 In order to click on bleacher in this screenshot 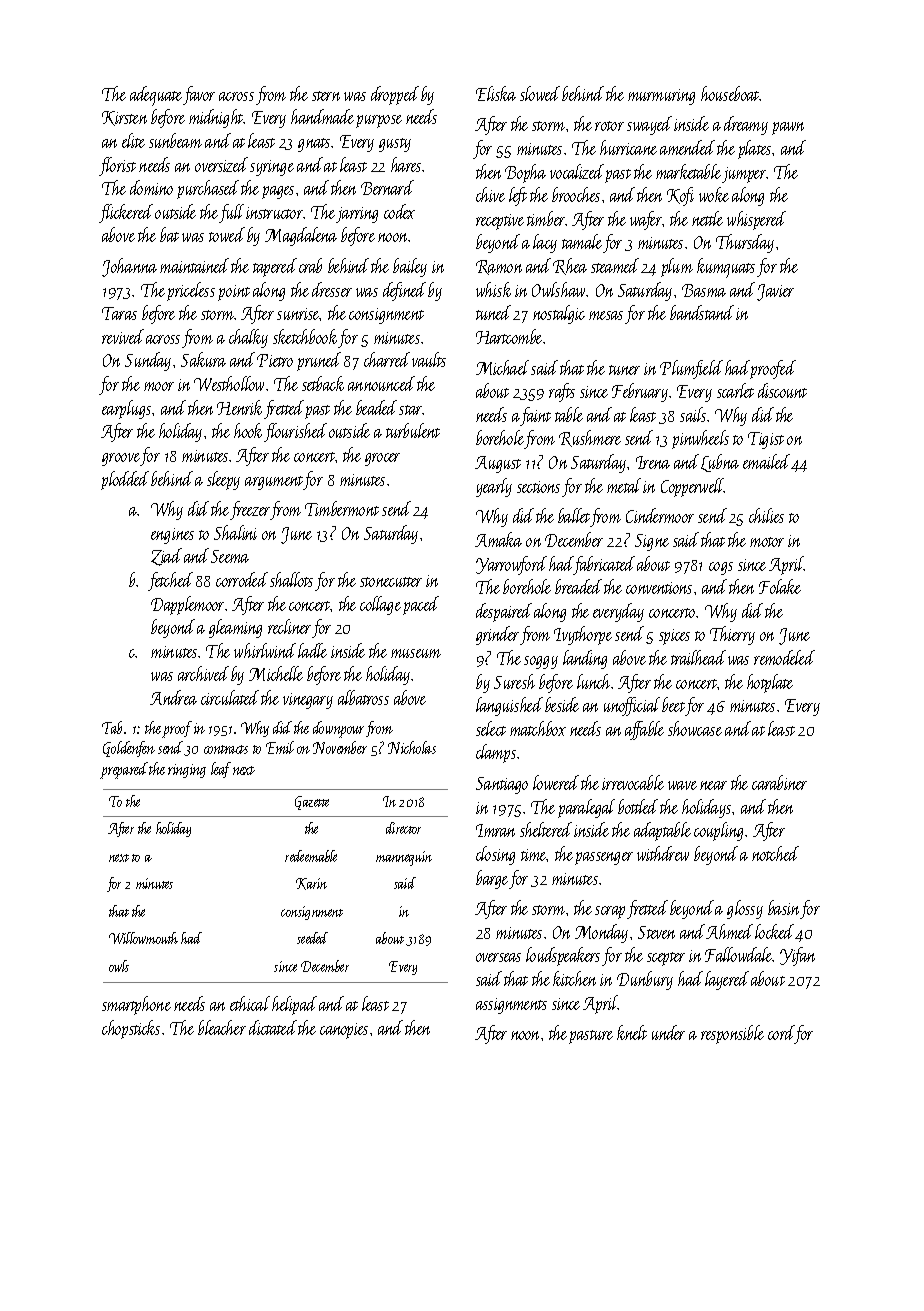, I will do `click(222, 1027)`.
